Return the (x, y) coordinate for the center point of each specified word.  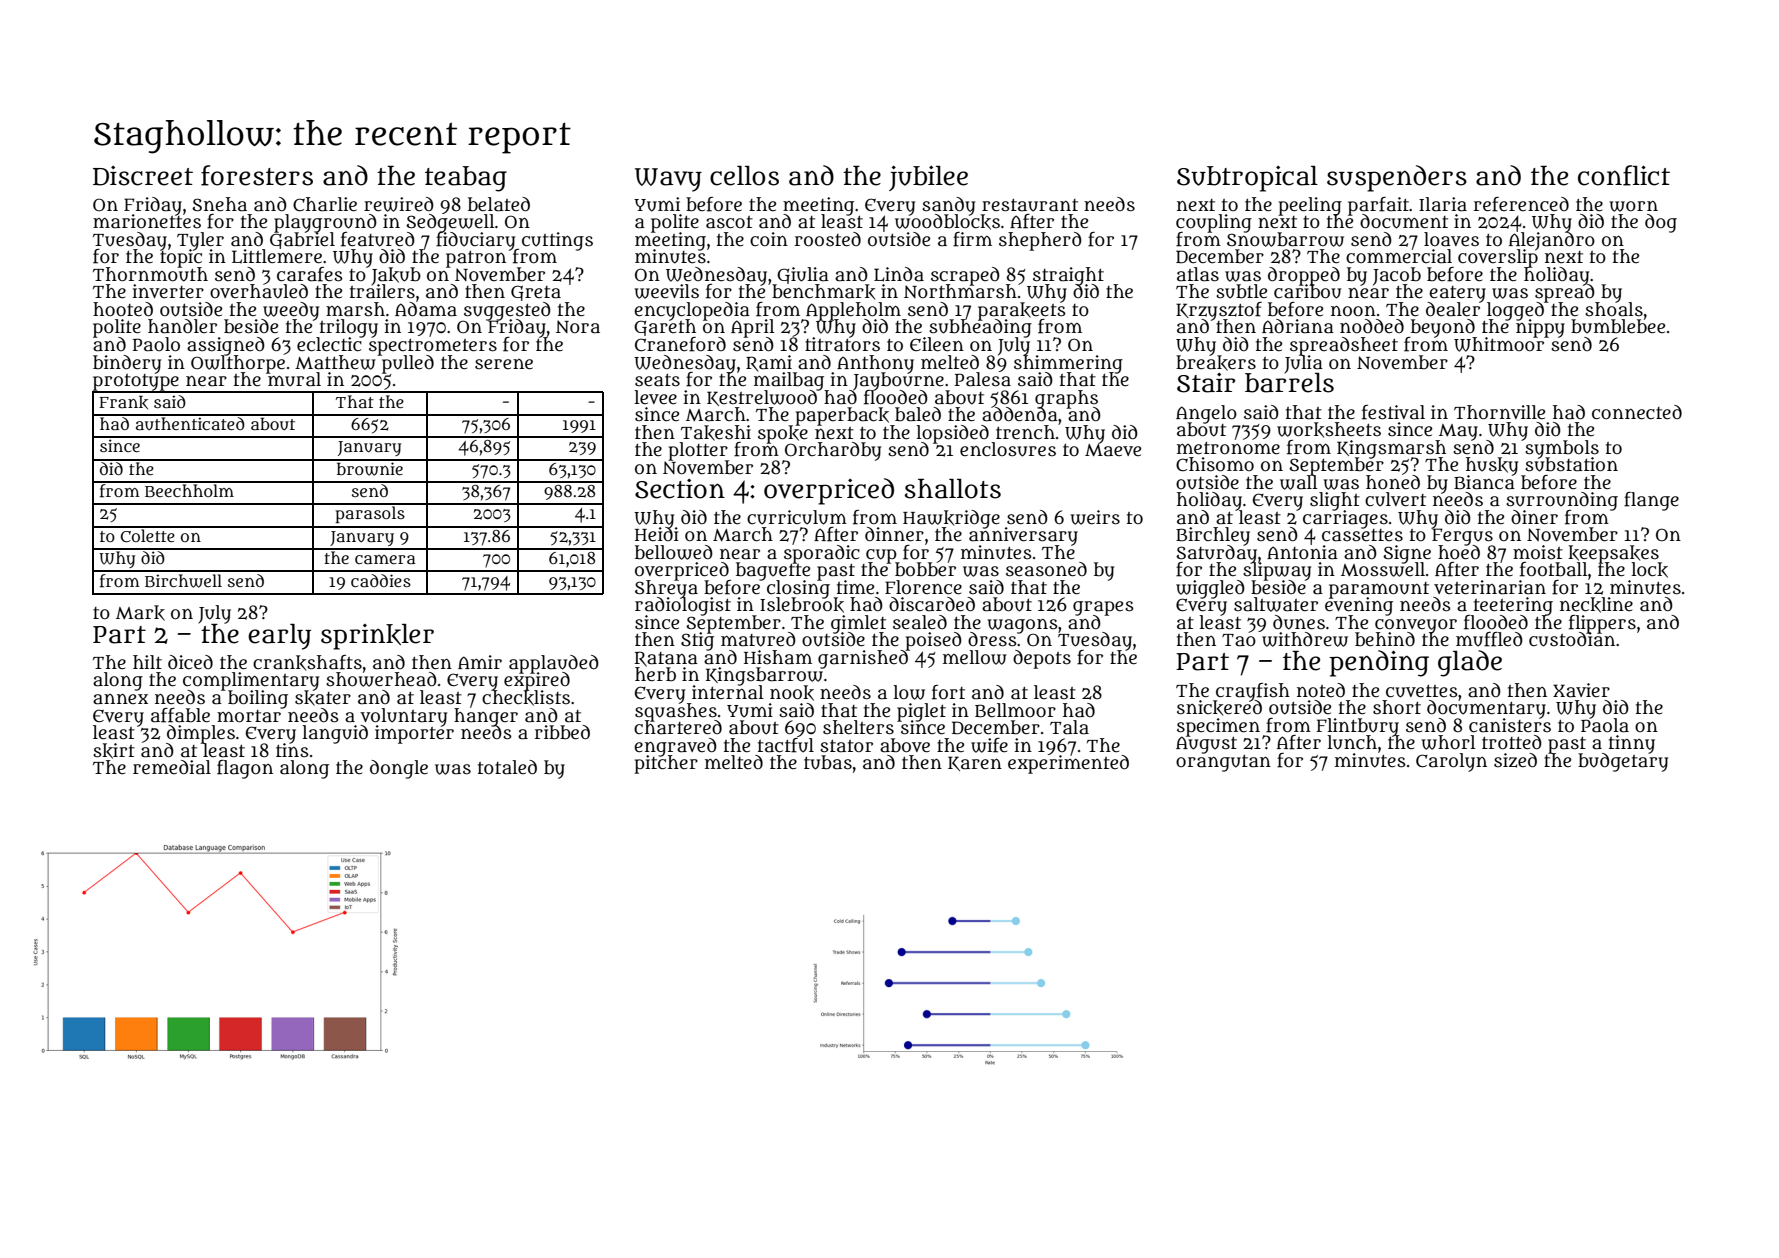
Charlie (325, 204)
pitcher (666, 765)
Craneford (680, 344)
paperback (842, 416)
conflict (1624, 175)
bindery (127, 364)
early (279, 637)
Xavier (1581, 690)
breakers (1216, 363)
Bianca (1484, 482)
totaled (507, 767)
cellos (744, 176)
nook (792, 693)
